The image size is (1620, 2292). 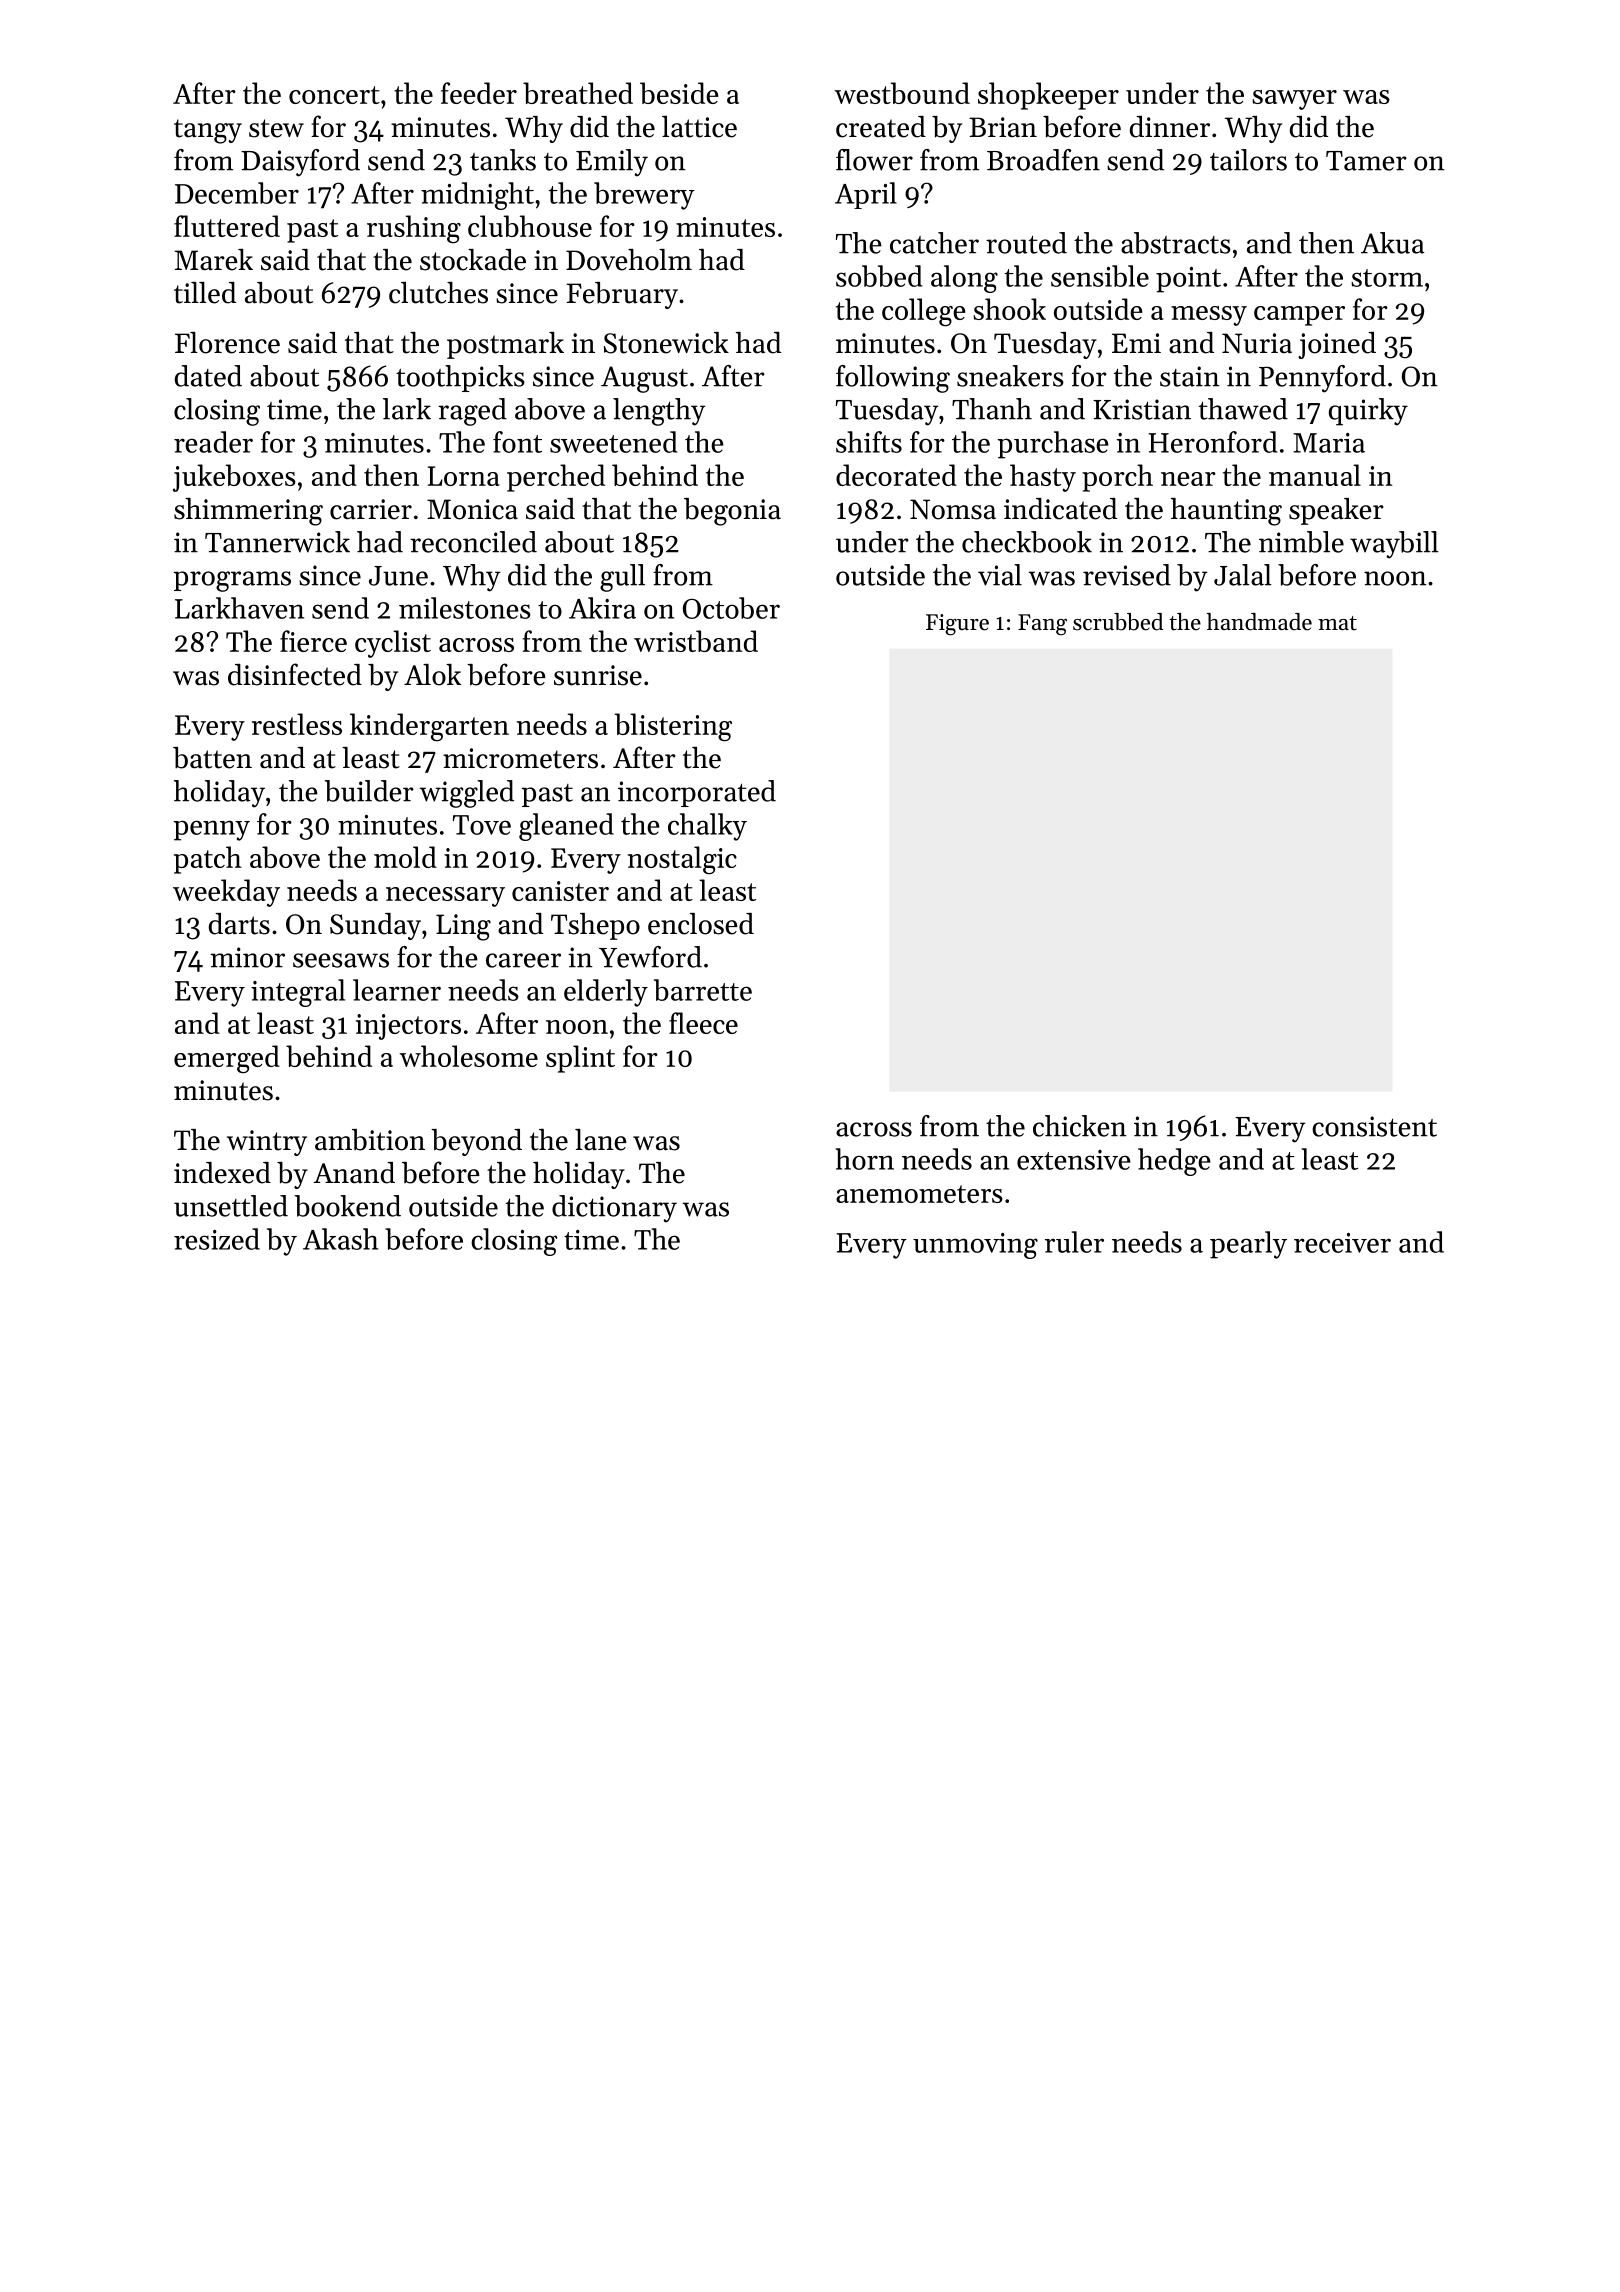 I want to click on jukeboxes, so click(x=234, y=478).
